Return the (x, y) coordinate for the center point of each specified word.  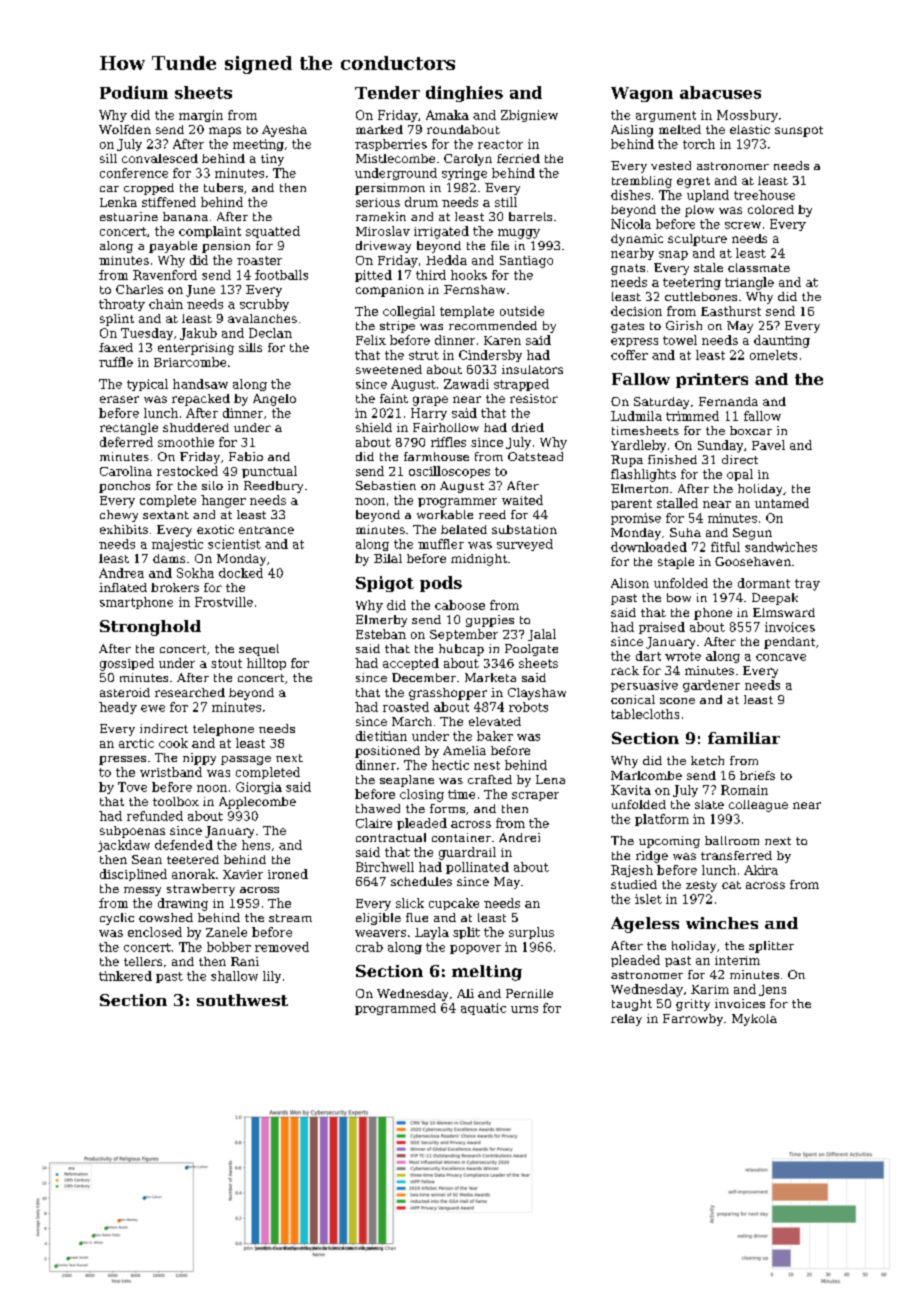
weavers (380, 933)
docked (241, 573)
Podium (134, 92)
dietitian (381, 736)
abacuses (720, 92)
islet (648, 899)
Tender (387, 92)
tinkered (125, 976)
